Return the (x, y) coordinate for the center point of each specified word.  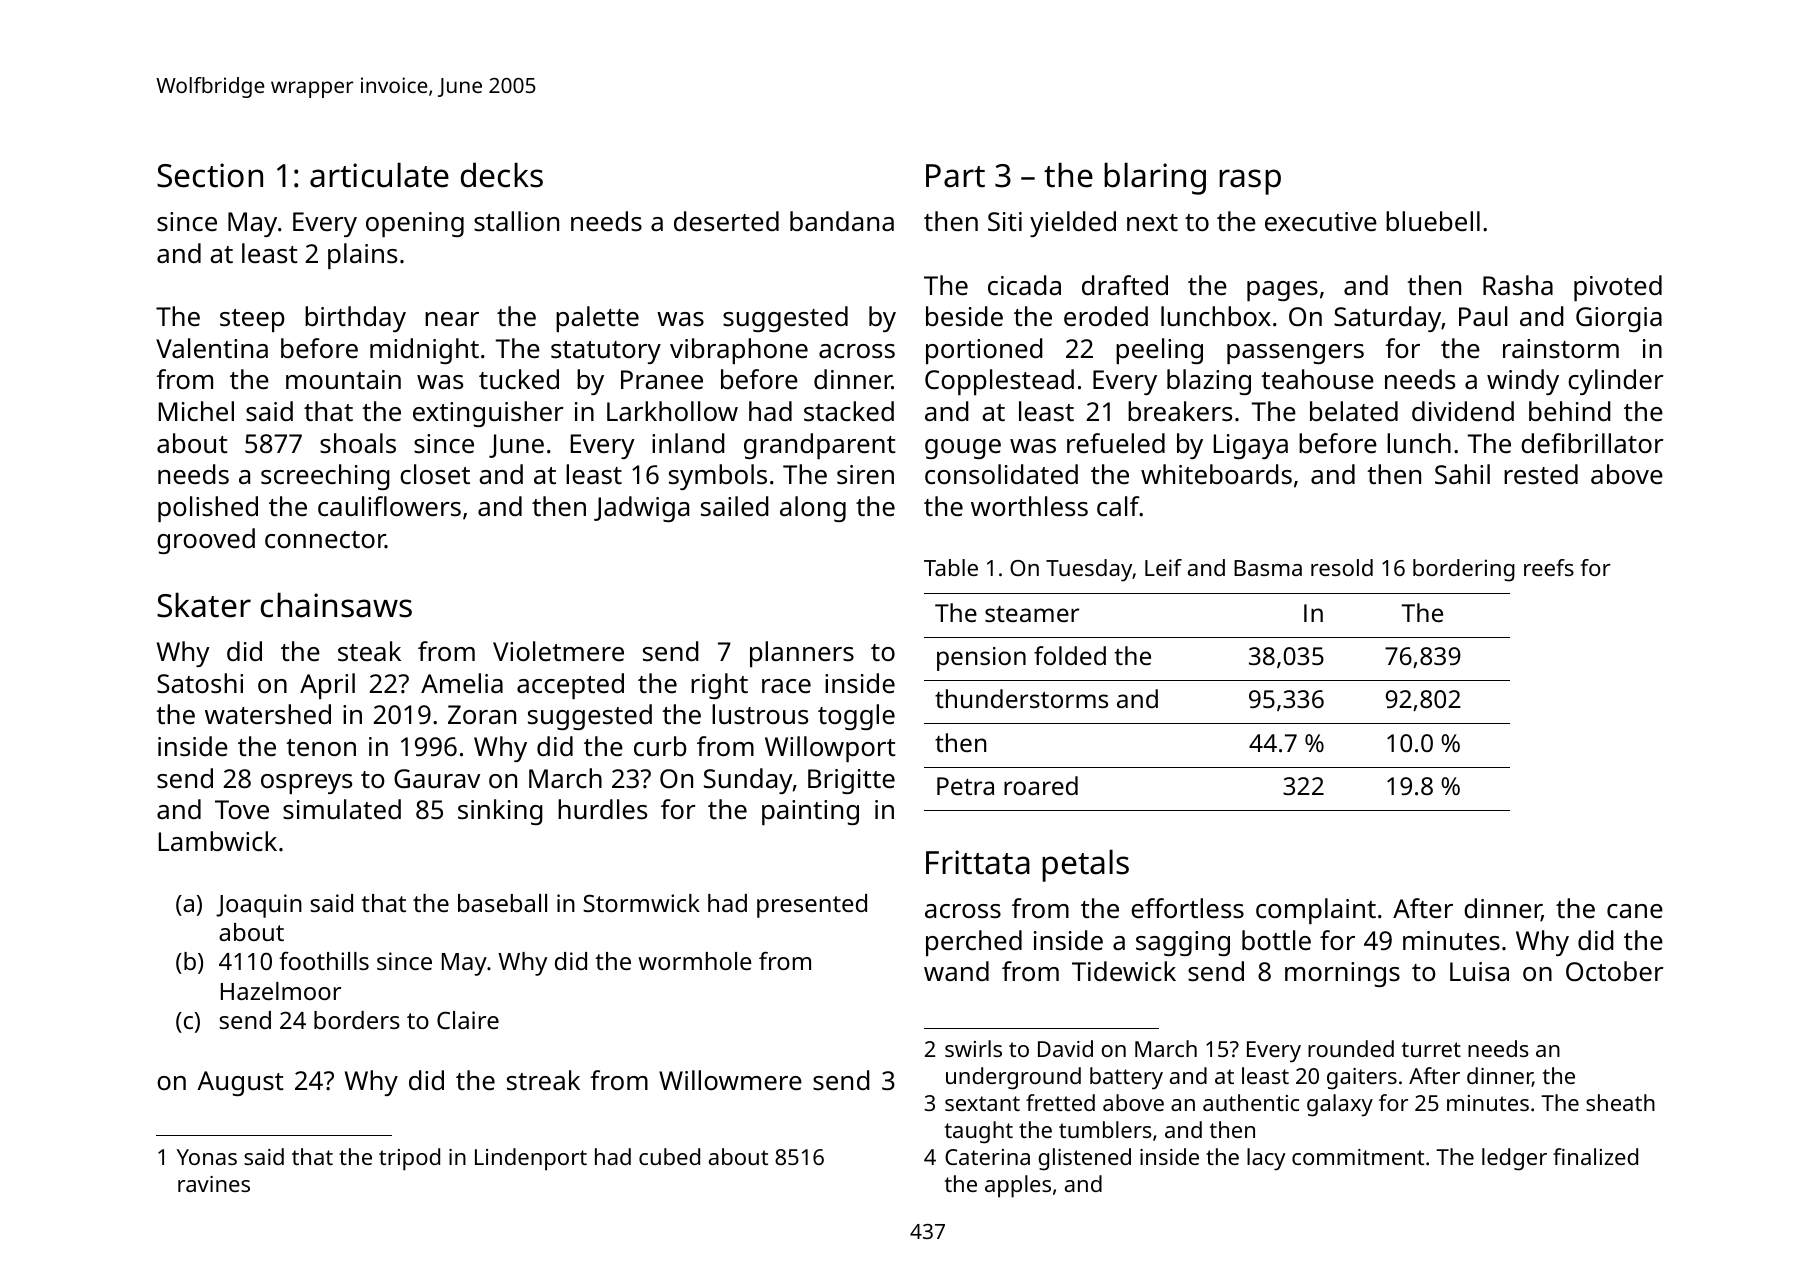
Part (955, 176)
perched (974, 943)
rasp (1250, 182)
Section (210, 175)
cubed (669, 1156)
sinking (500, 812)
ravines (214, 1184)
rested (1541, 474)
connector (325, 540)
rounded (1351, 1048)
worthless (1029, 506)
